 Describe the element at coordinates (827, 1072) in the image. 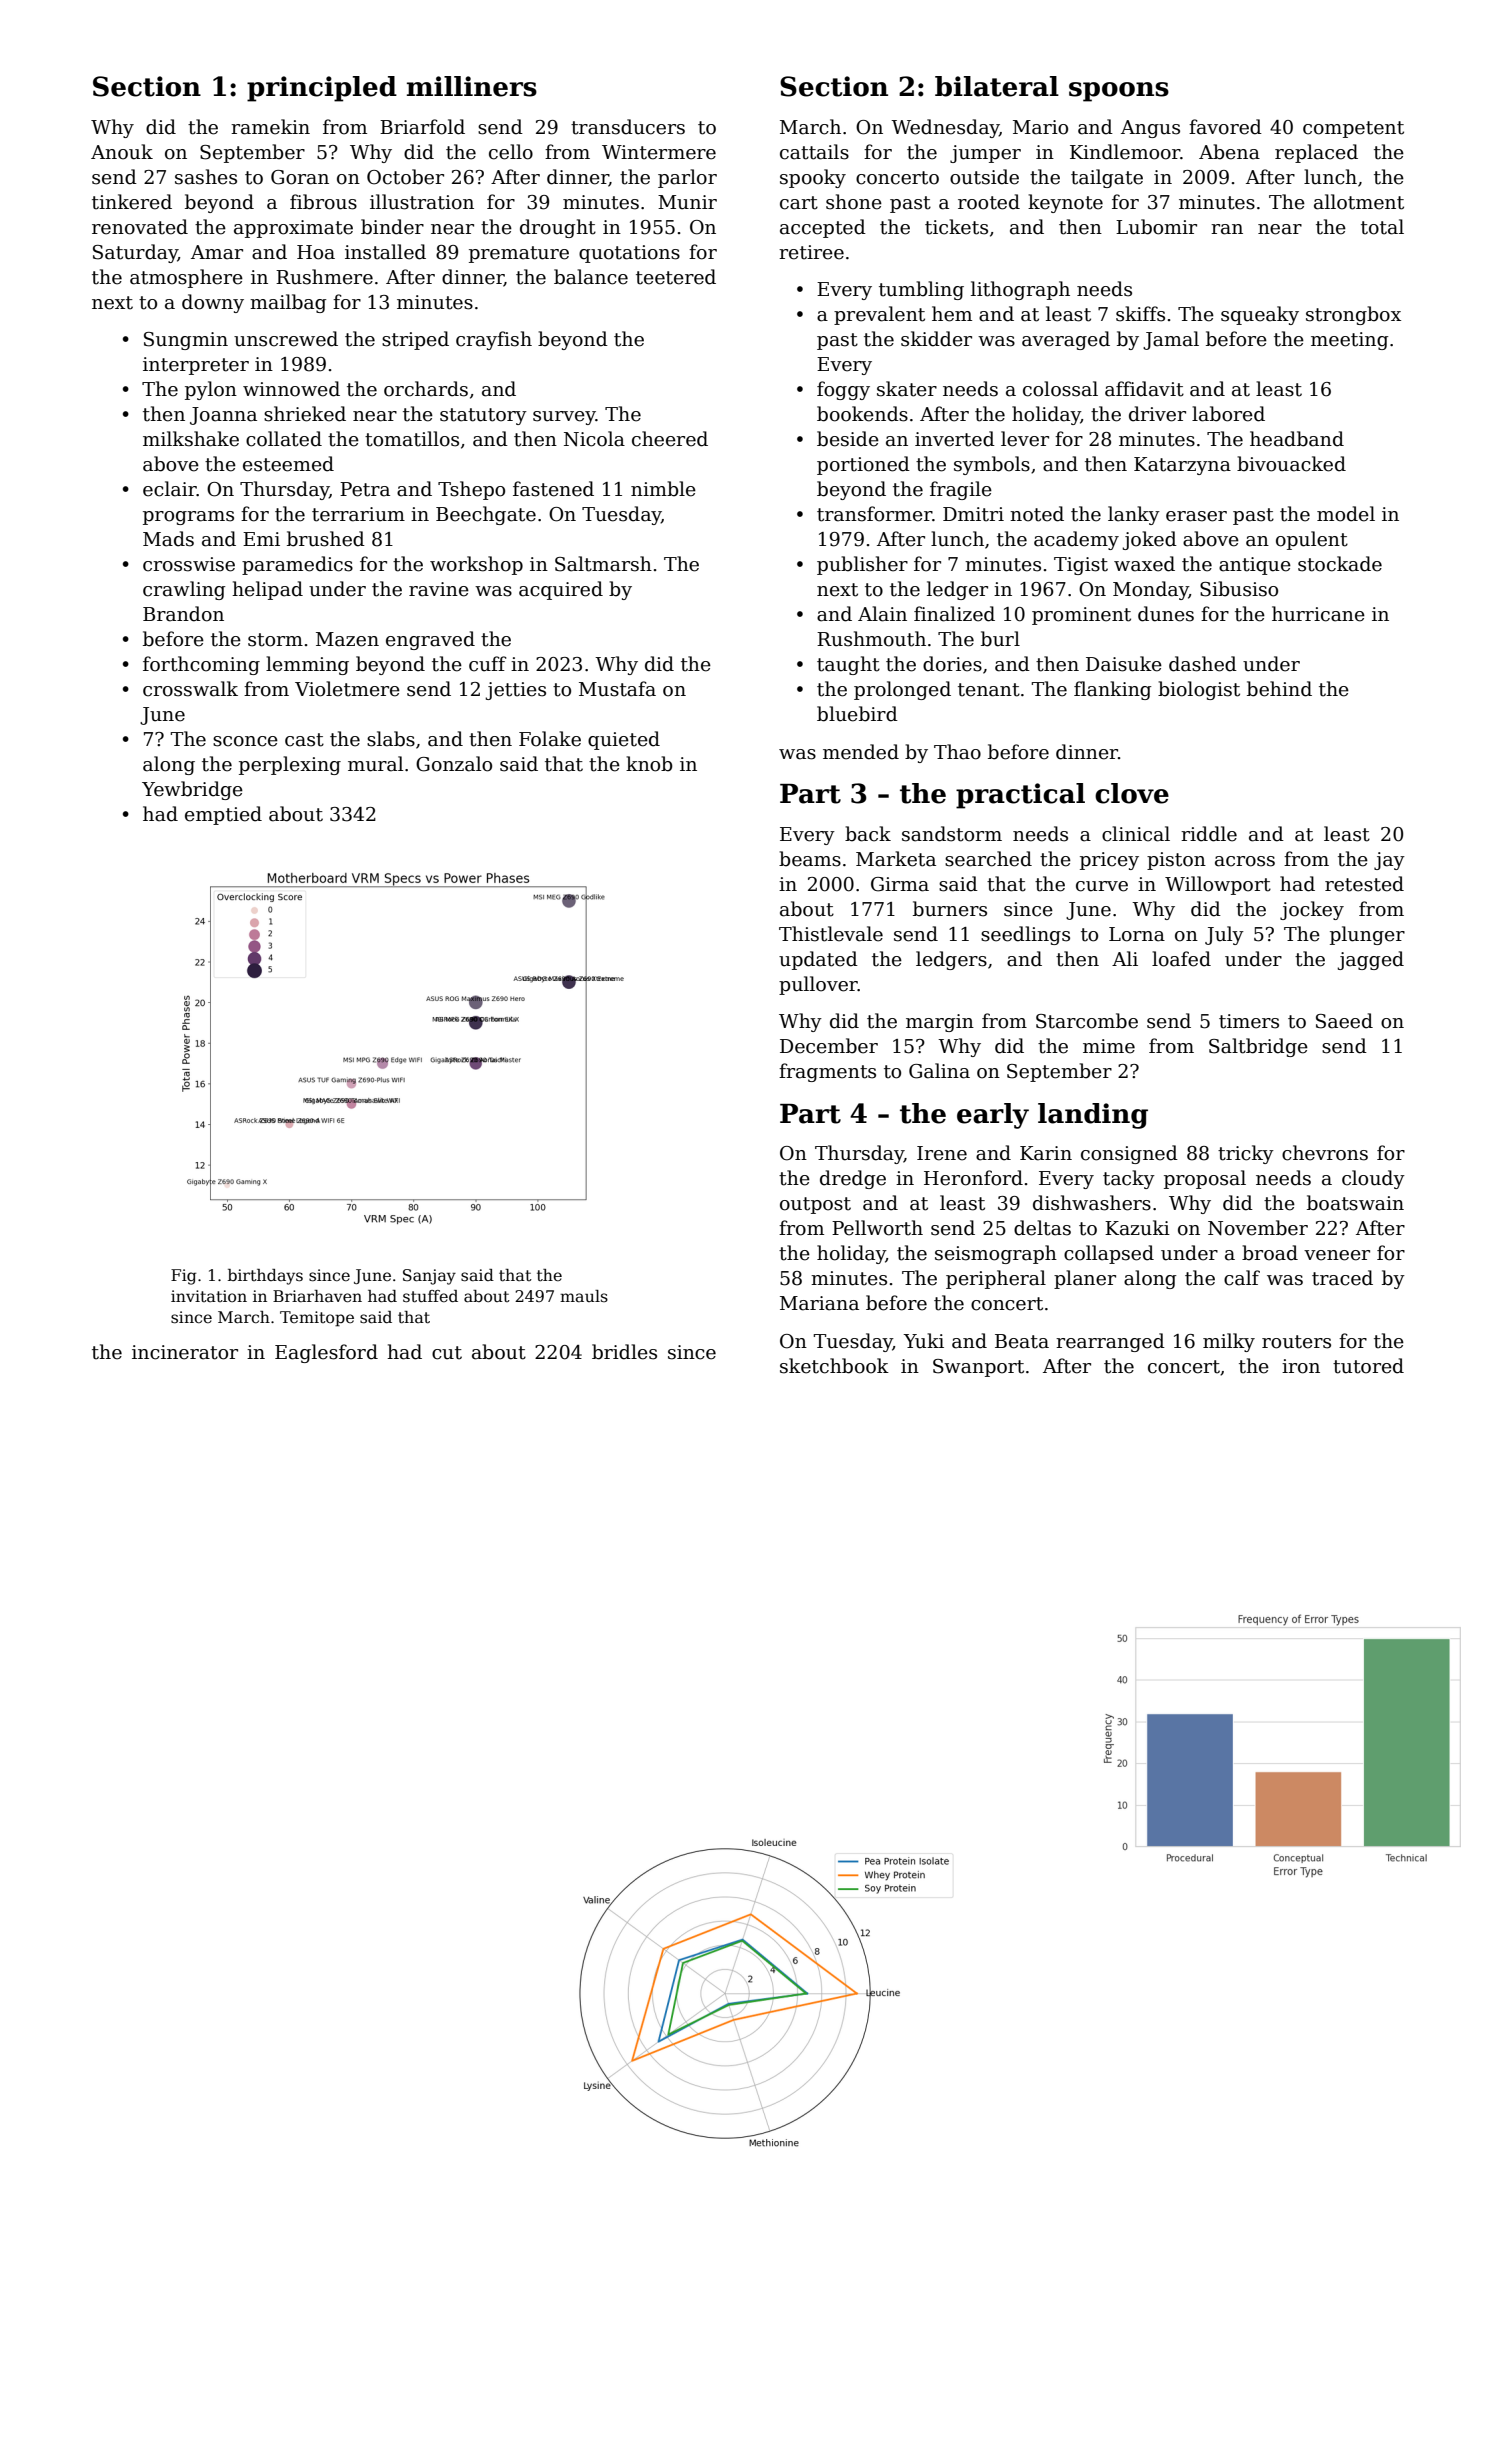

I see `fragments` at that location.
